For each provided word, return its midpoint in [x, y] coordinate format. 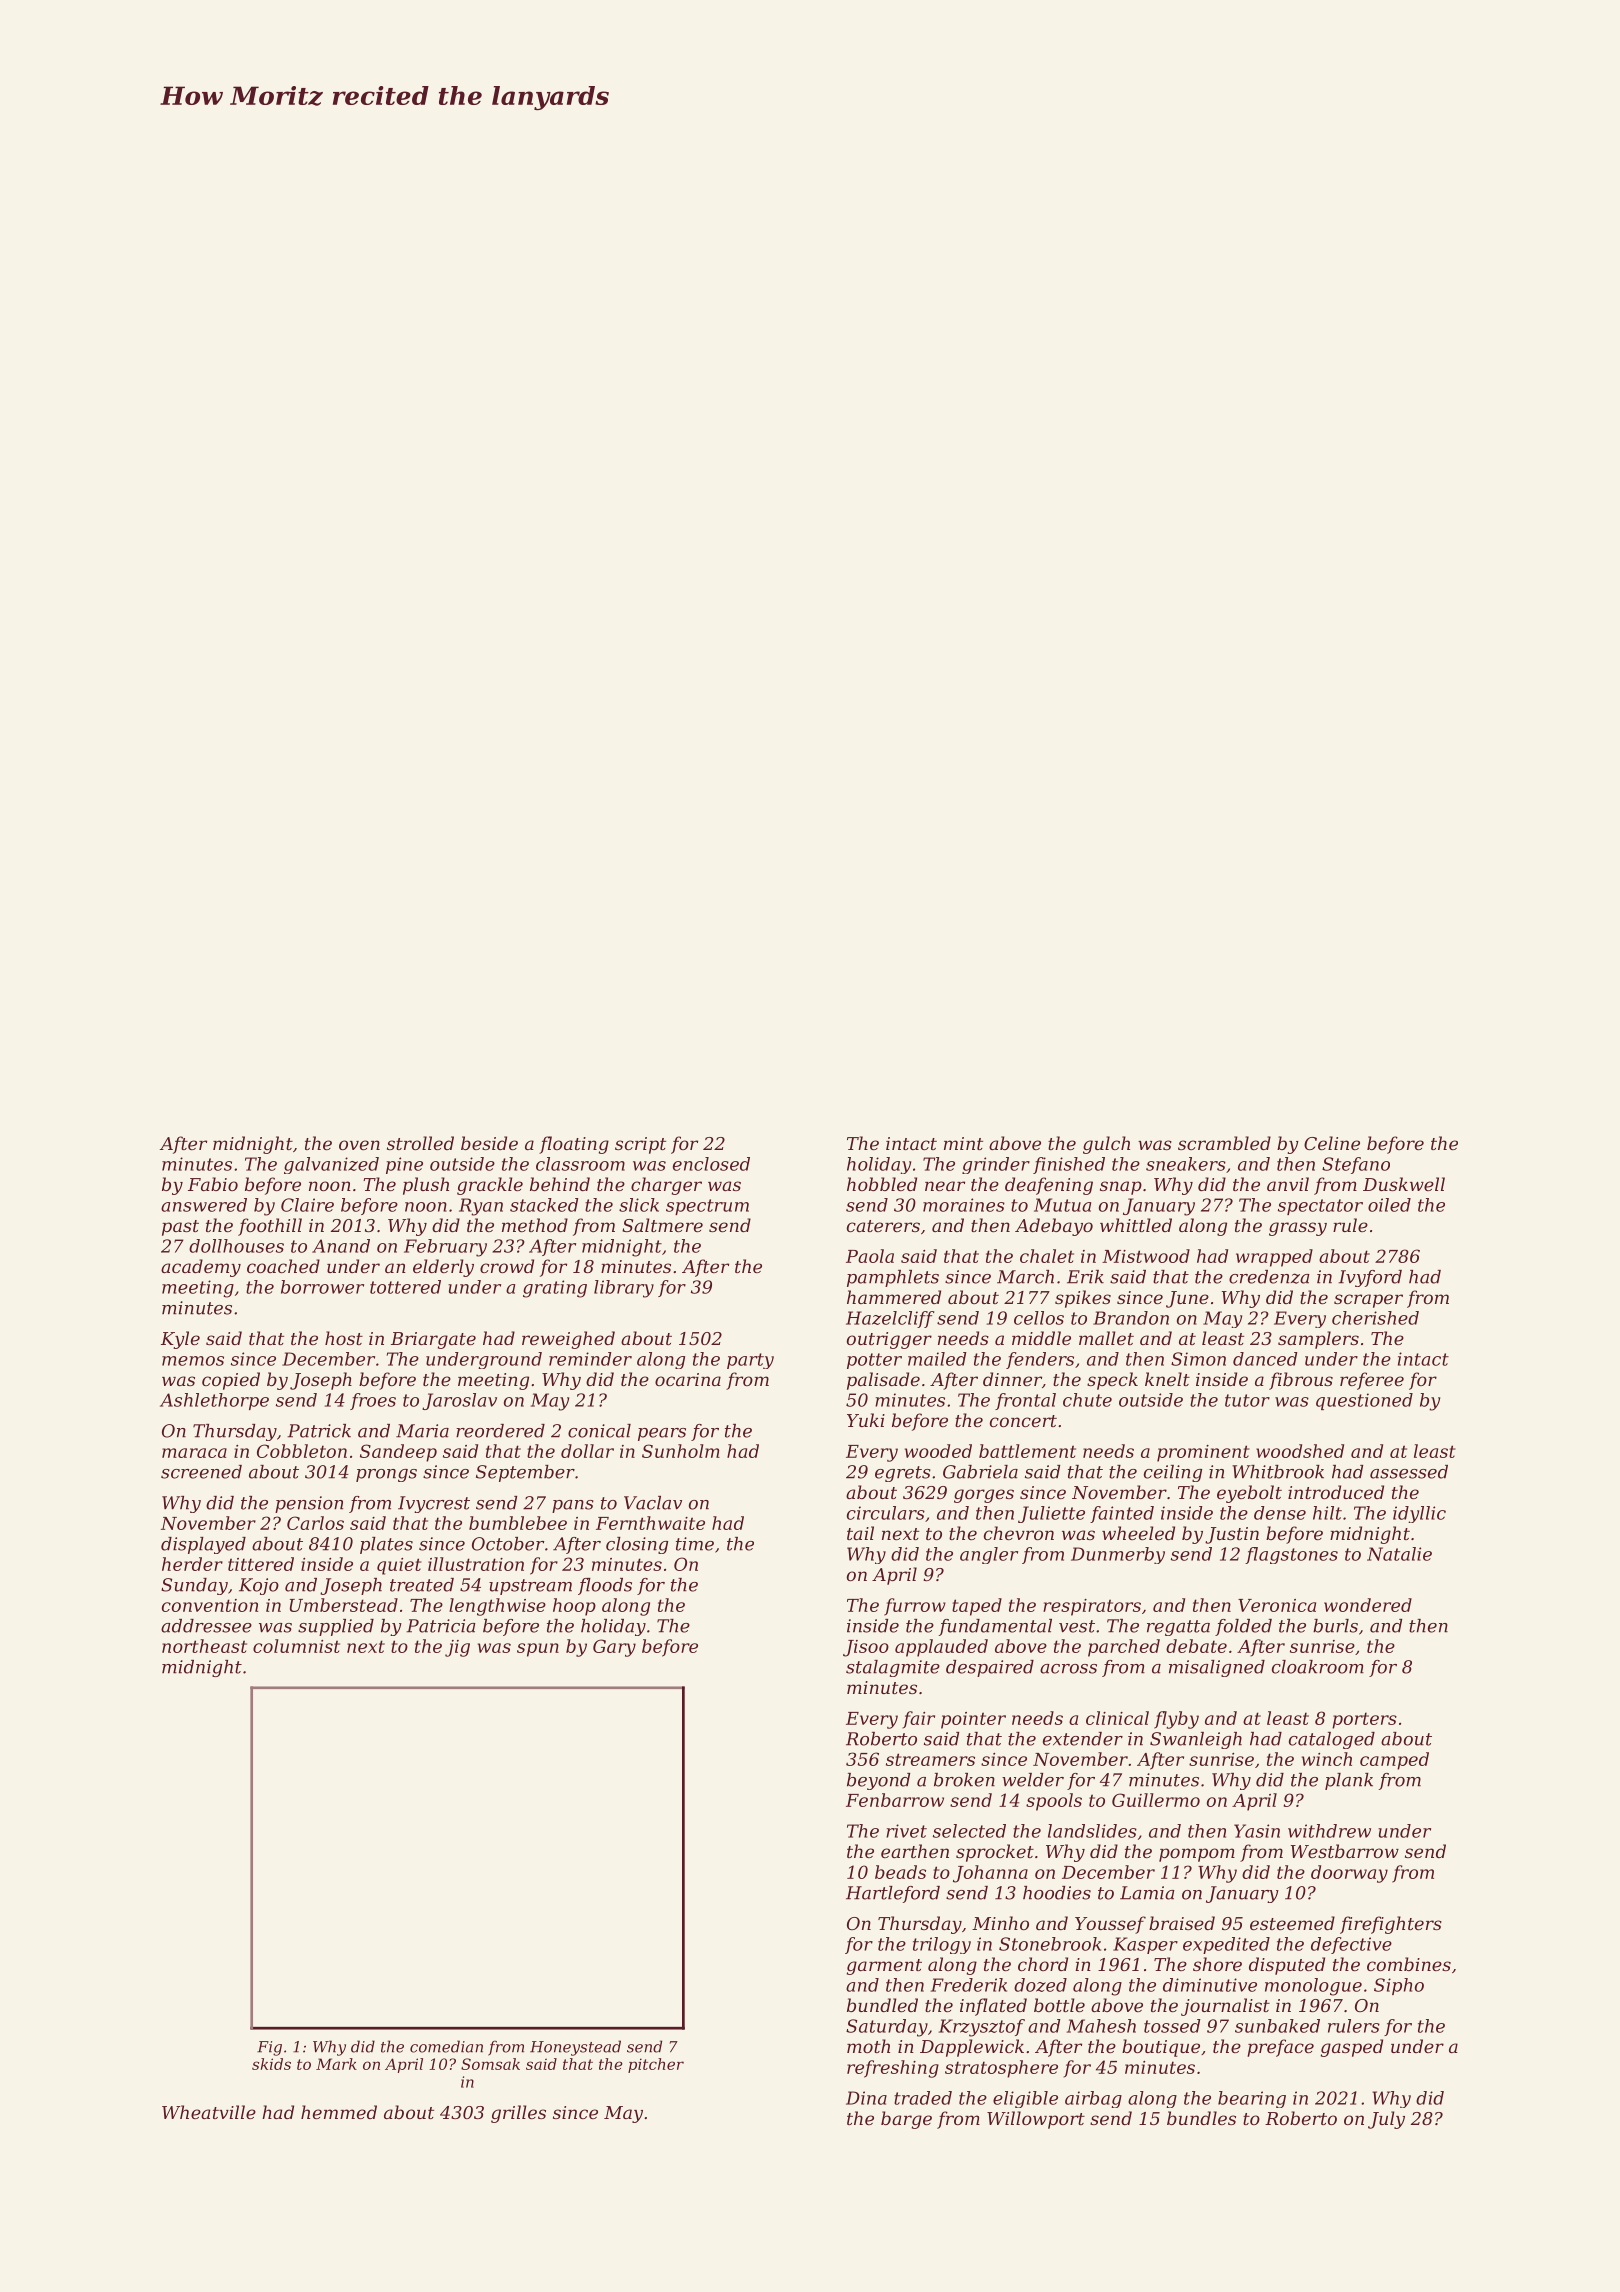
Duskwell [1404, 1184]
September [525, 1473]
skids [271, 2064]
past [180, 1228]
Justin [1232, 1535]
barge [906, 2120]
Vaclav [653, 1503]
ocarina [688, 1379]
